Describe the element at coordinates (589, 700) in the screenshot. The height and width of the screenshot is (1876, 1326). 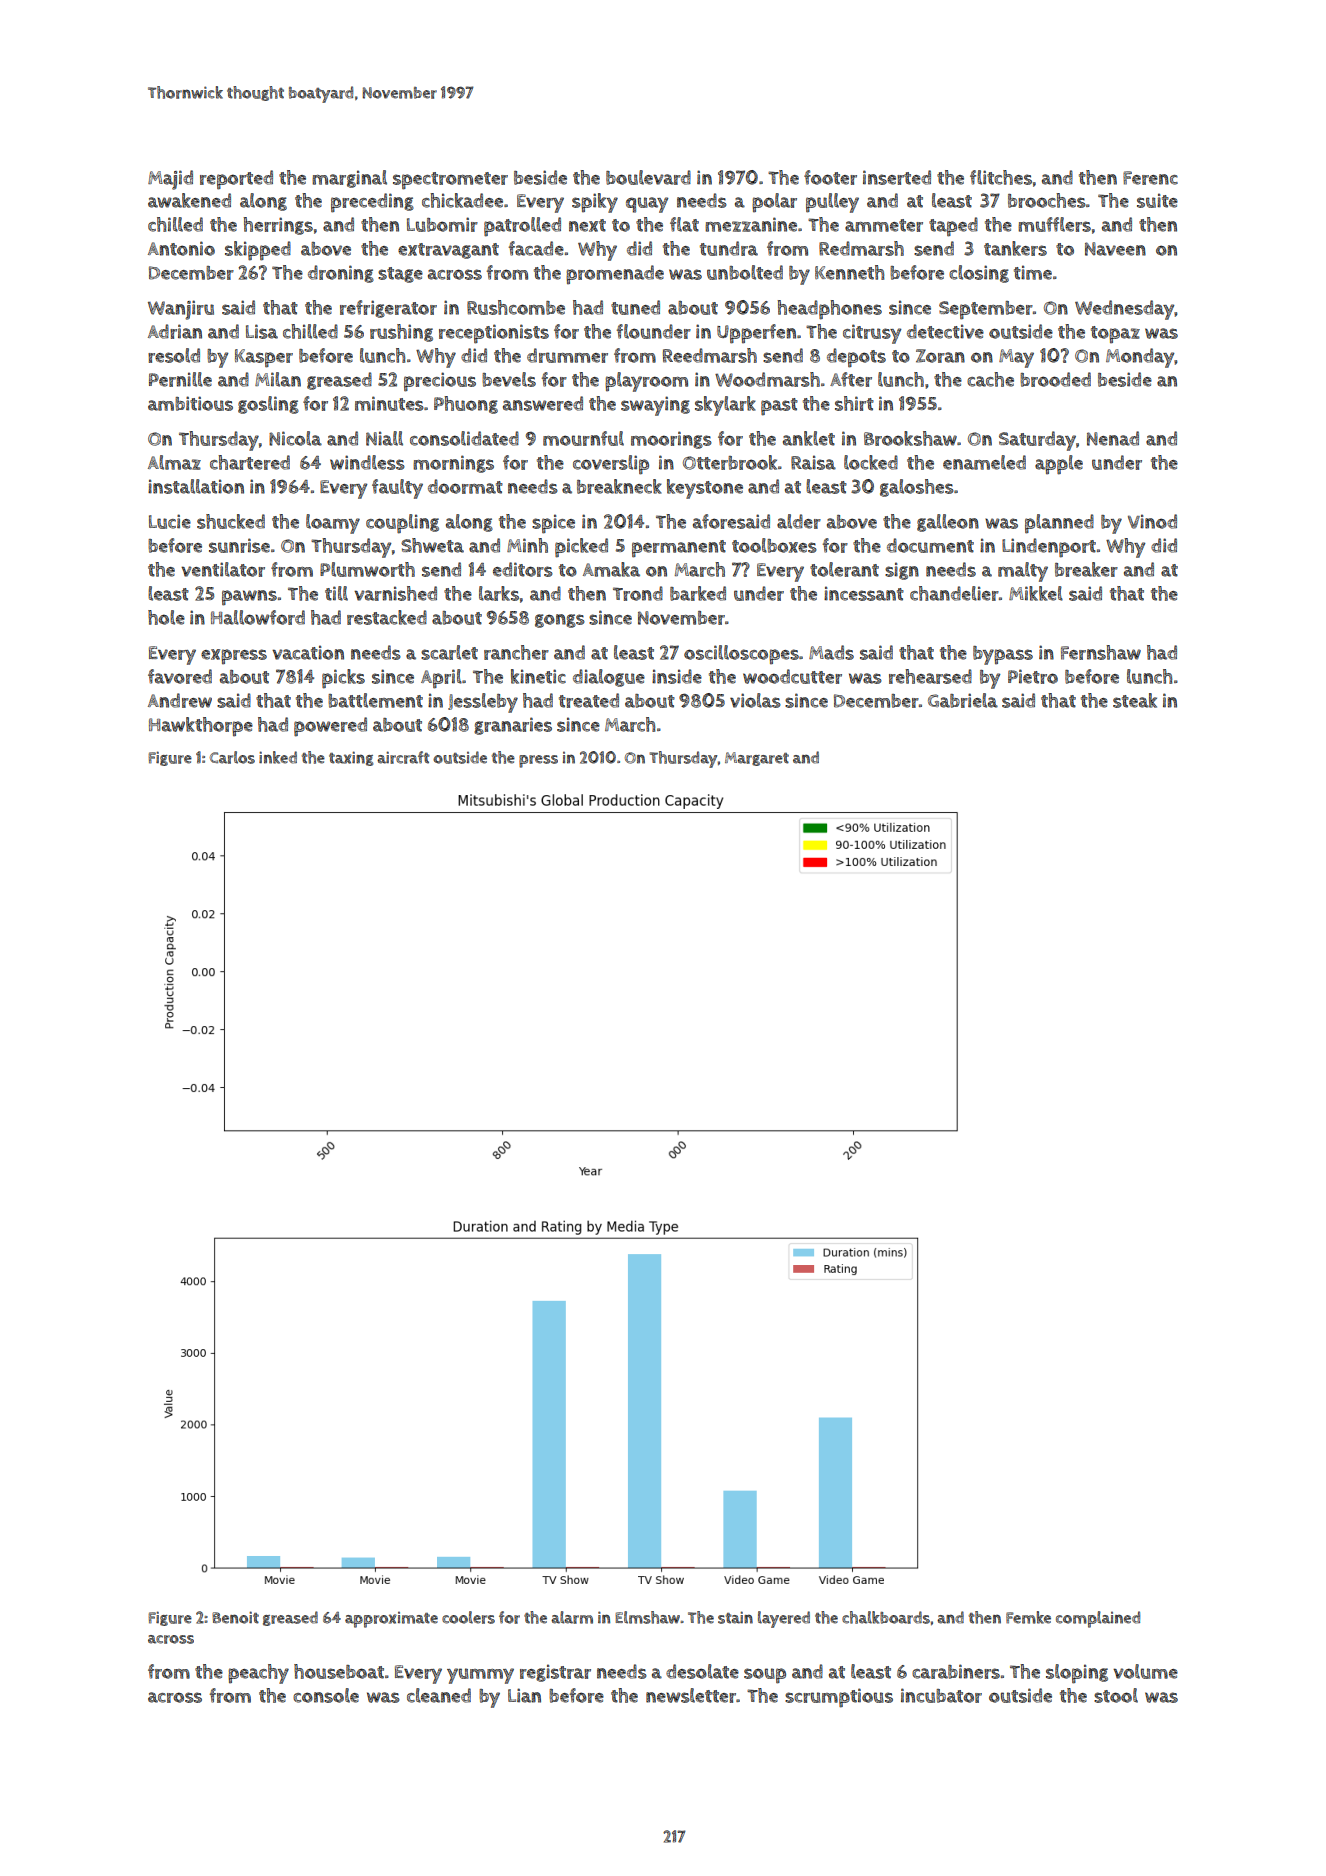
I see `treated` at that location.
